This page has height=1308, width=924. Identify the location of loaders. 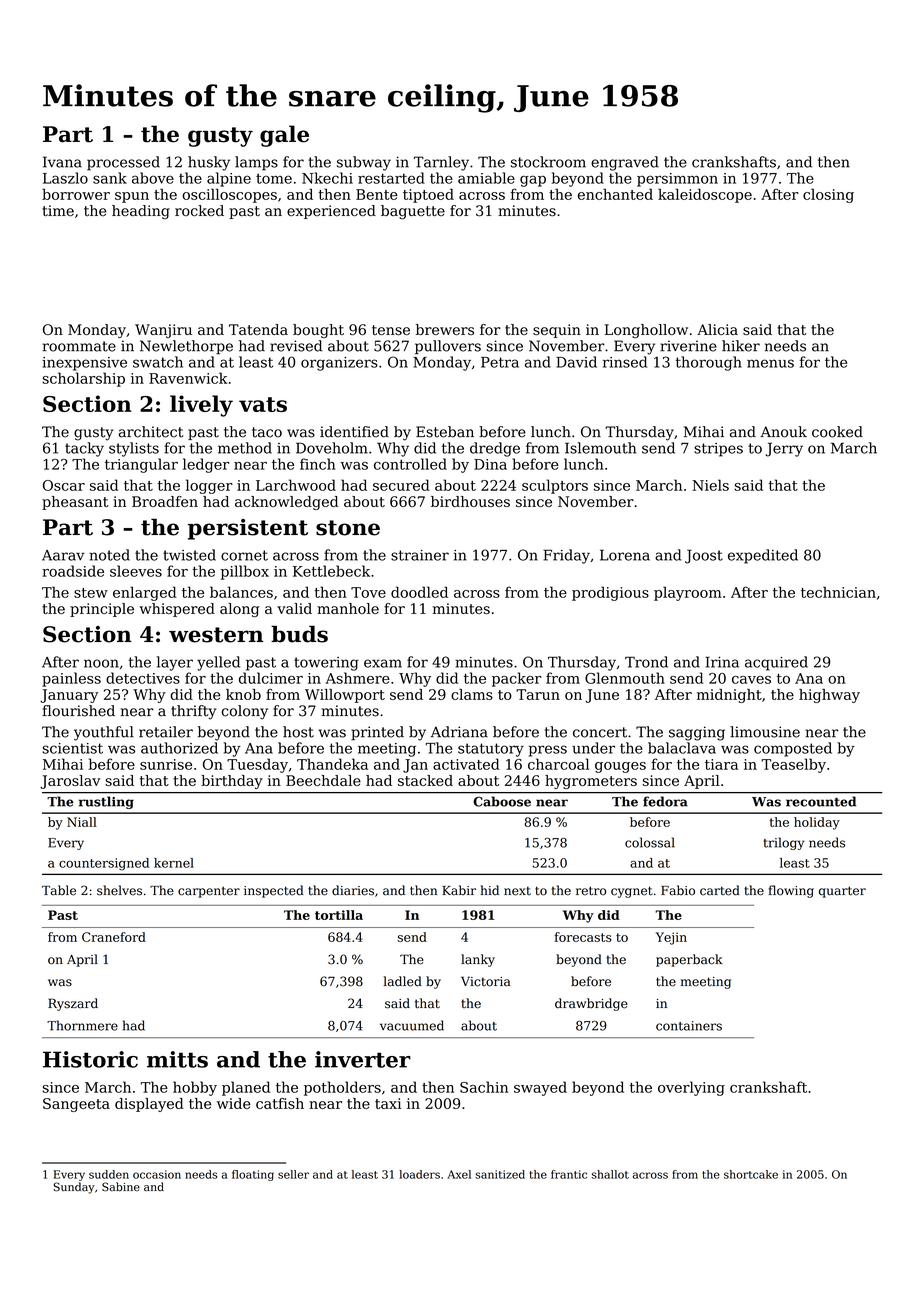
(419, 1174).
